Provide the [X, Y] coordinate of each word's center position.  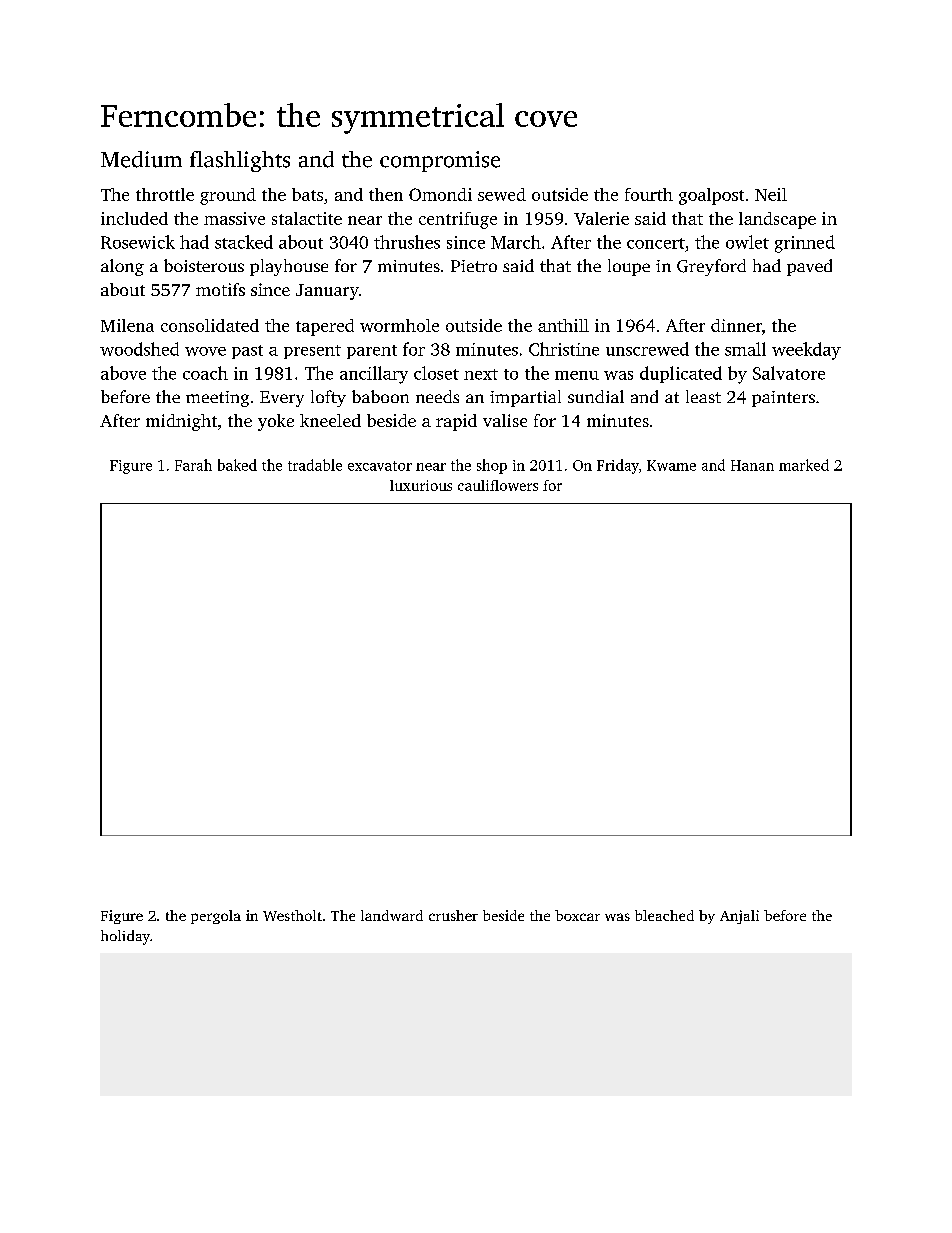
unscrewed [647, 349]
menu [577, 375]
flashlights [240, 161]
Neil [771, 194]
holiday [125, 937]
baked [237, 465]
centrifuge [458, 220]
